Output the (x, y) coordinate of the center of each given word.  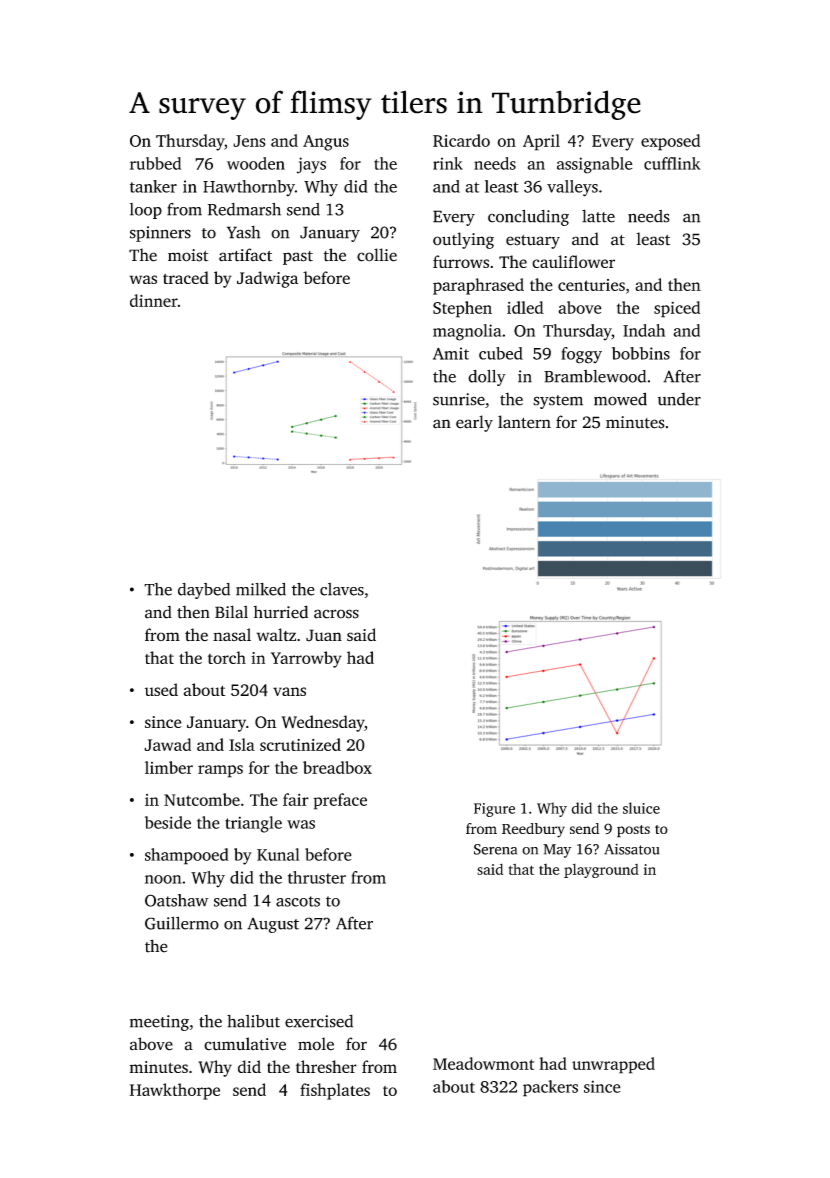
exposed (670, 142)
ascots (298, 901)
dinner (154, 300)
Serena (495, 849)
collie (377, 255)
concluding (528, 217)
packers (550, 1088)
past (298, 258)
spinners (160, 234)
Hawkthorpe (175, 1091)
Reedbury (533, 830)
